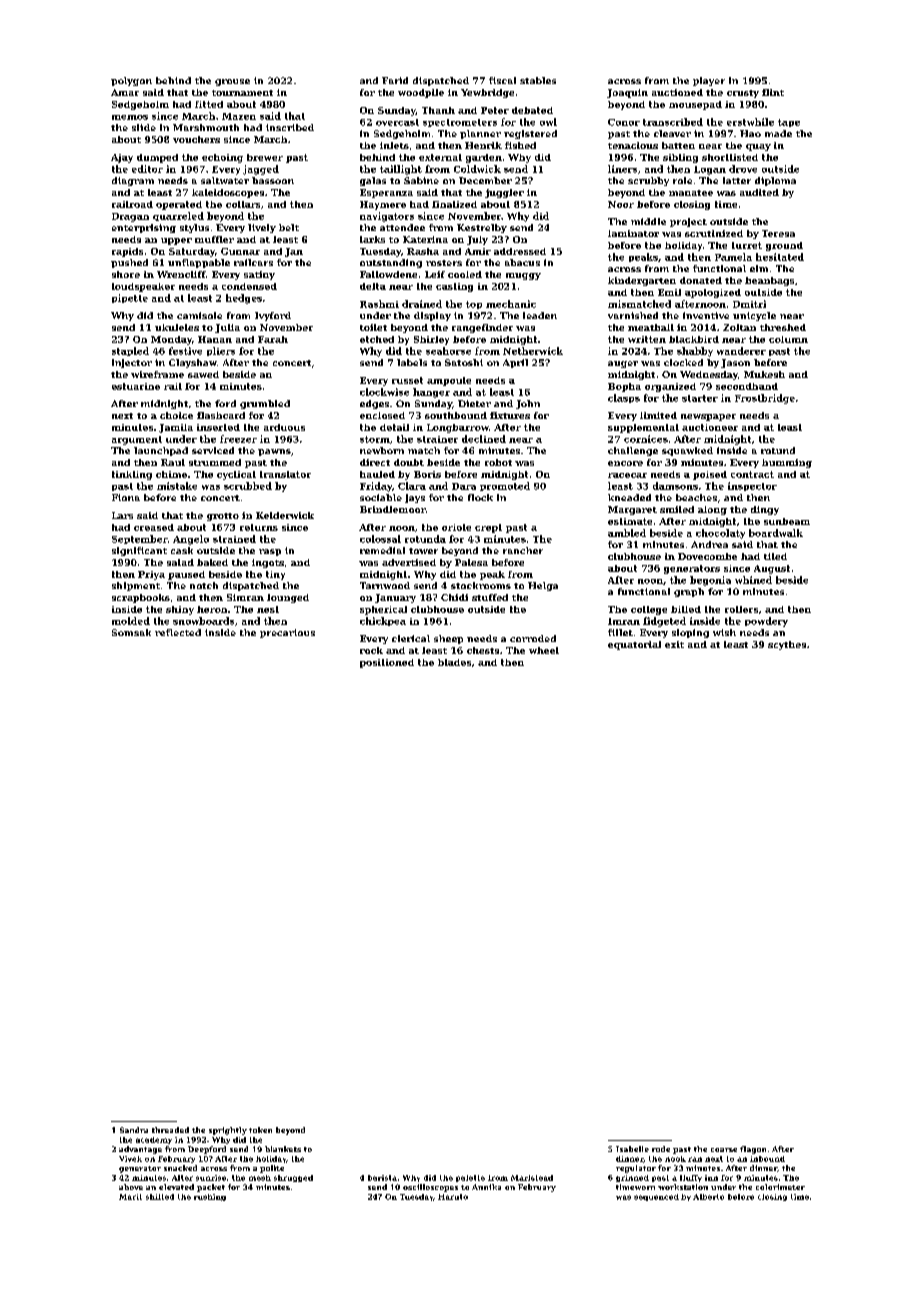  Describe the element at coordinates (724, 632) in the document. I see `wish` at that location.
